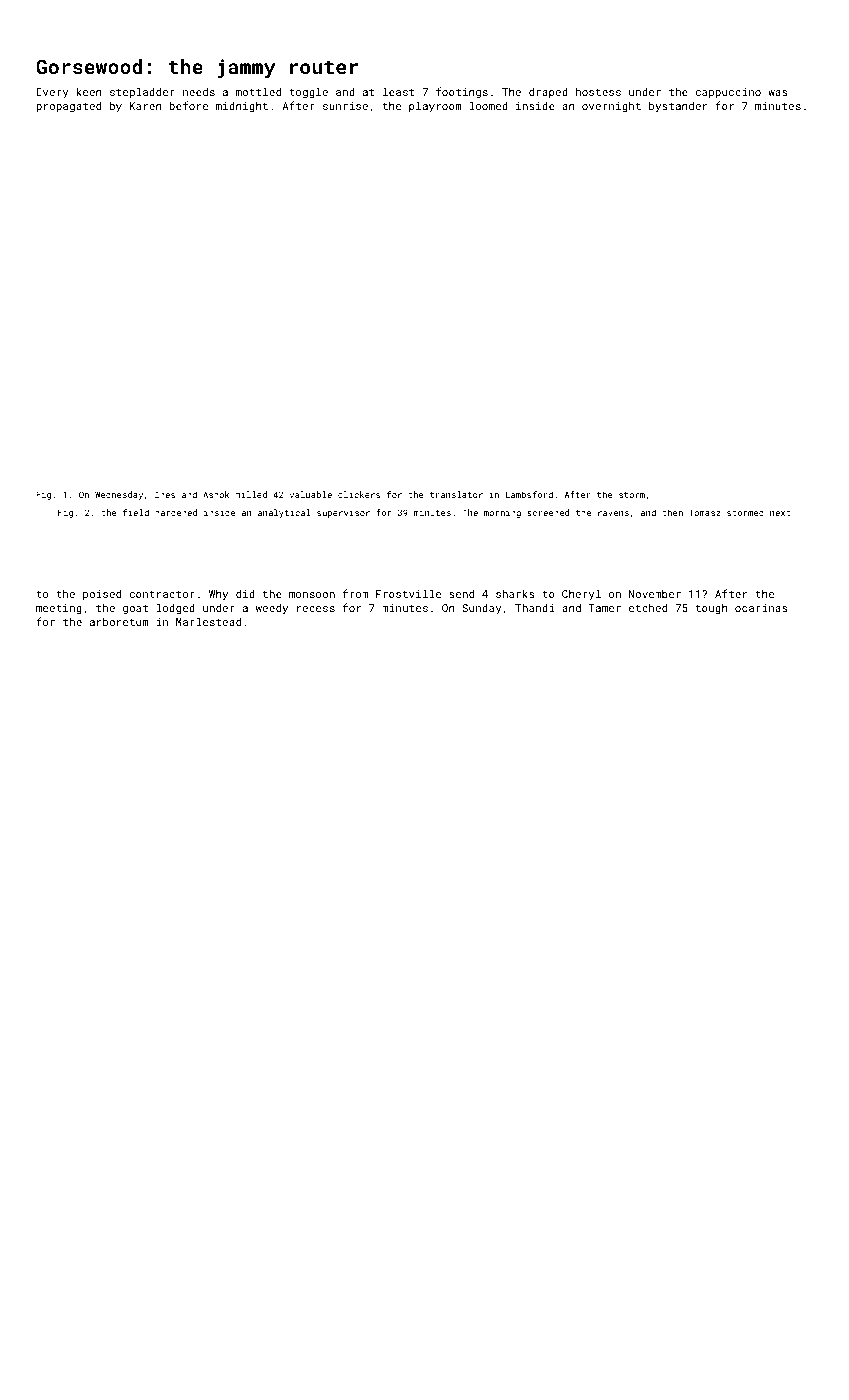  What do you see at coordinates (678, 107) in the screenshot?
I see `bystander` at bounding box center [678, 107].
